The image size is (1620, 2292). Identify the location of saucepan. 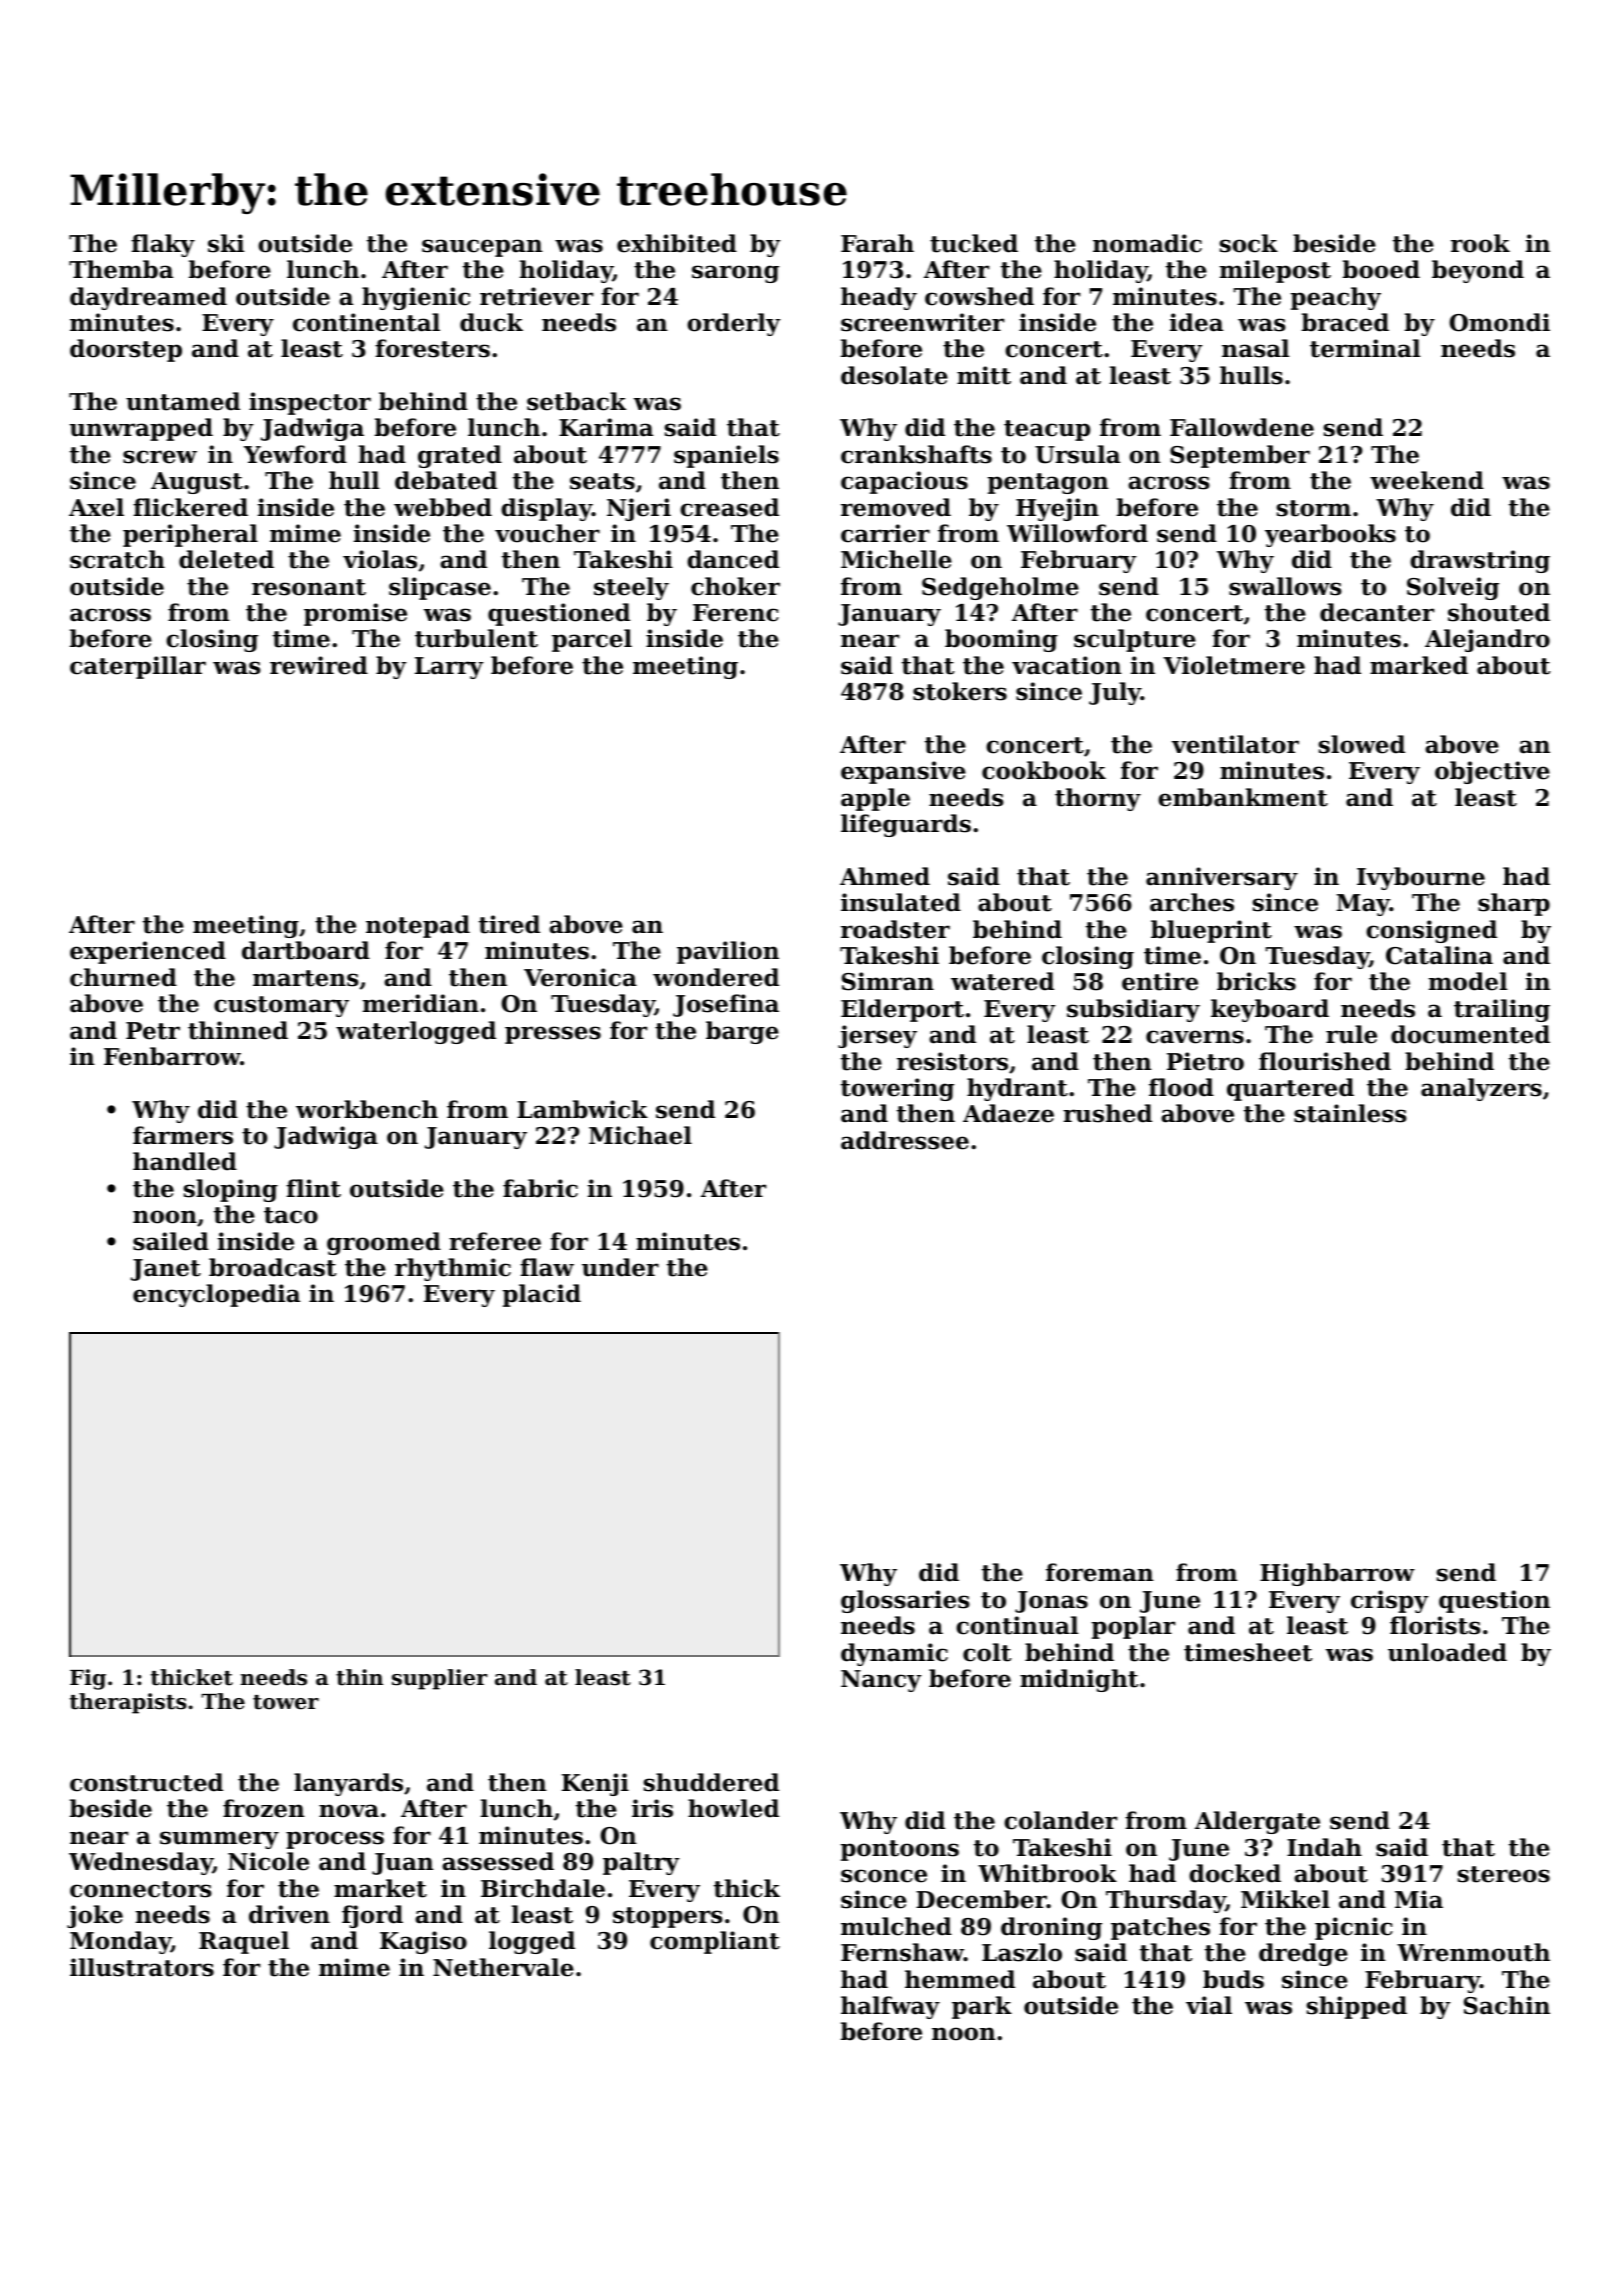
(482, 248).
